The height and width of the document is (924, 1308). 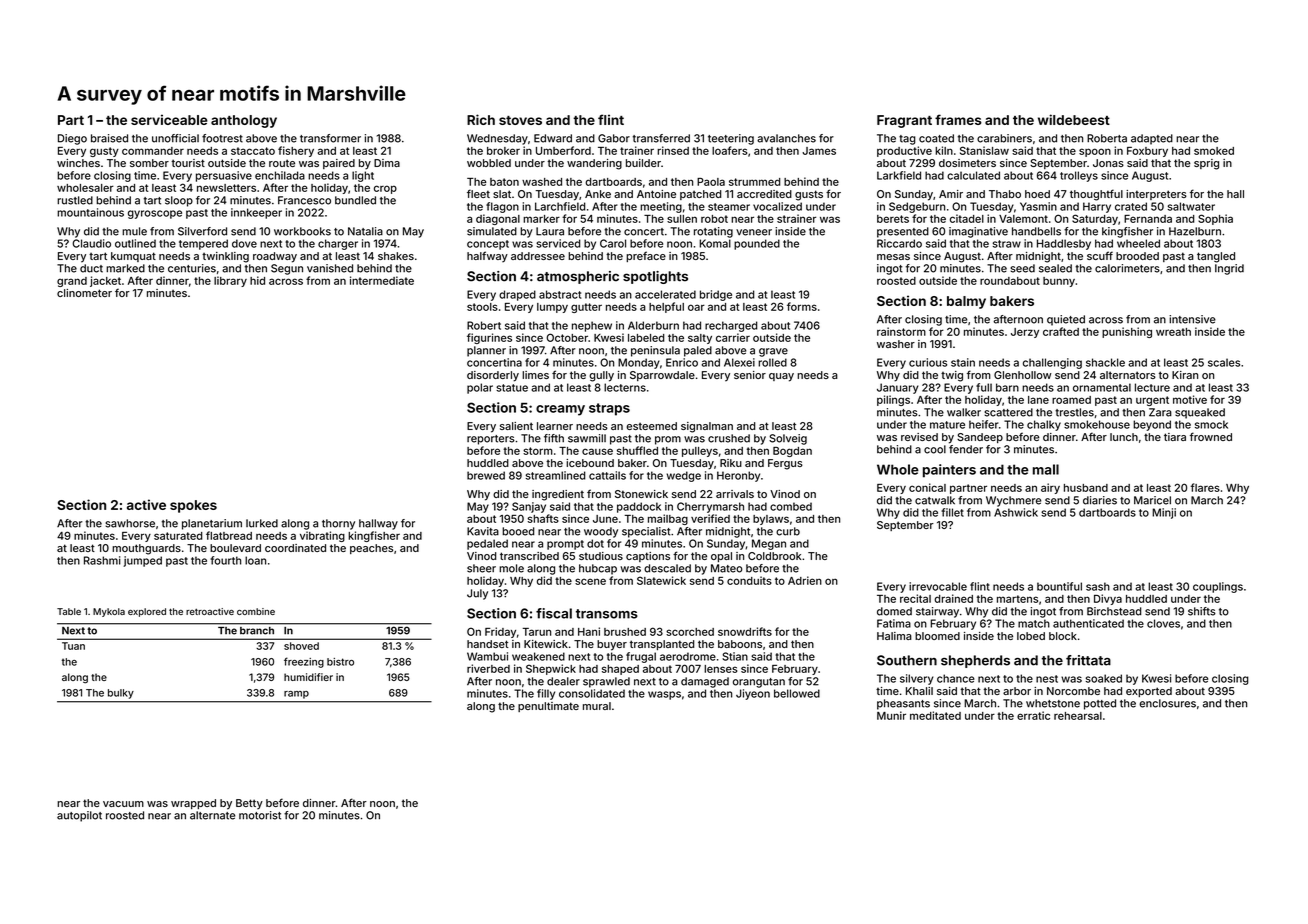 I want to click on reporters, so click(x=491, y=440).
